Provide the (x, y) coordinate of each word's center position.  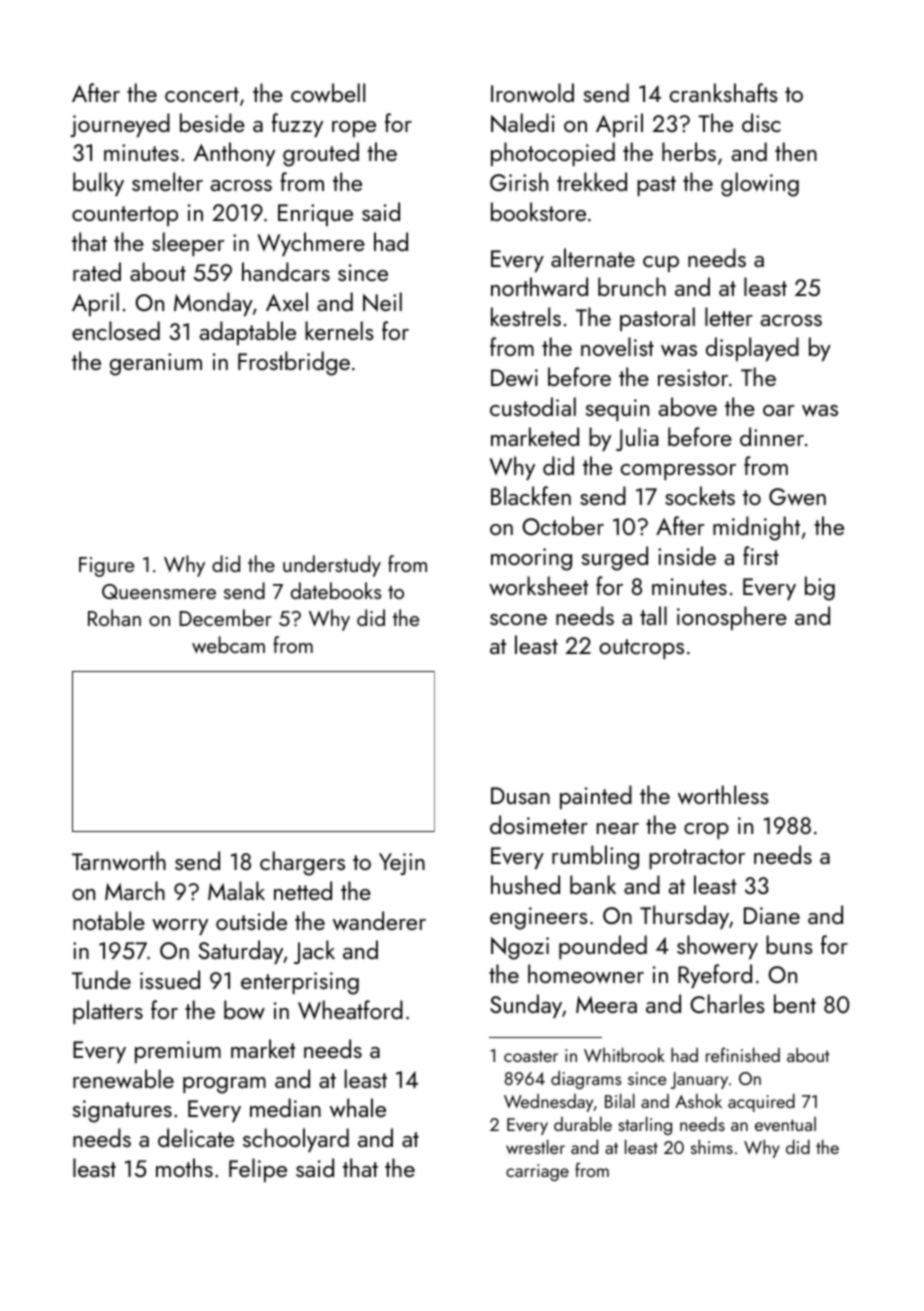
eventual (785, 1124)
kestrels (526, 316)
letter (729, 316)
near (618, 828)
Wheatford (350, 1010)
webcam (228, 644)
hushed (525, 884)
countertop (125, 216)
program (224, 1085)
